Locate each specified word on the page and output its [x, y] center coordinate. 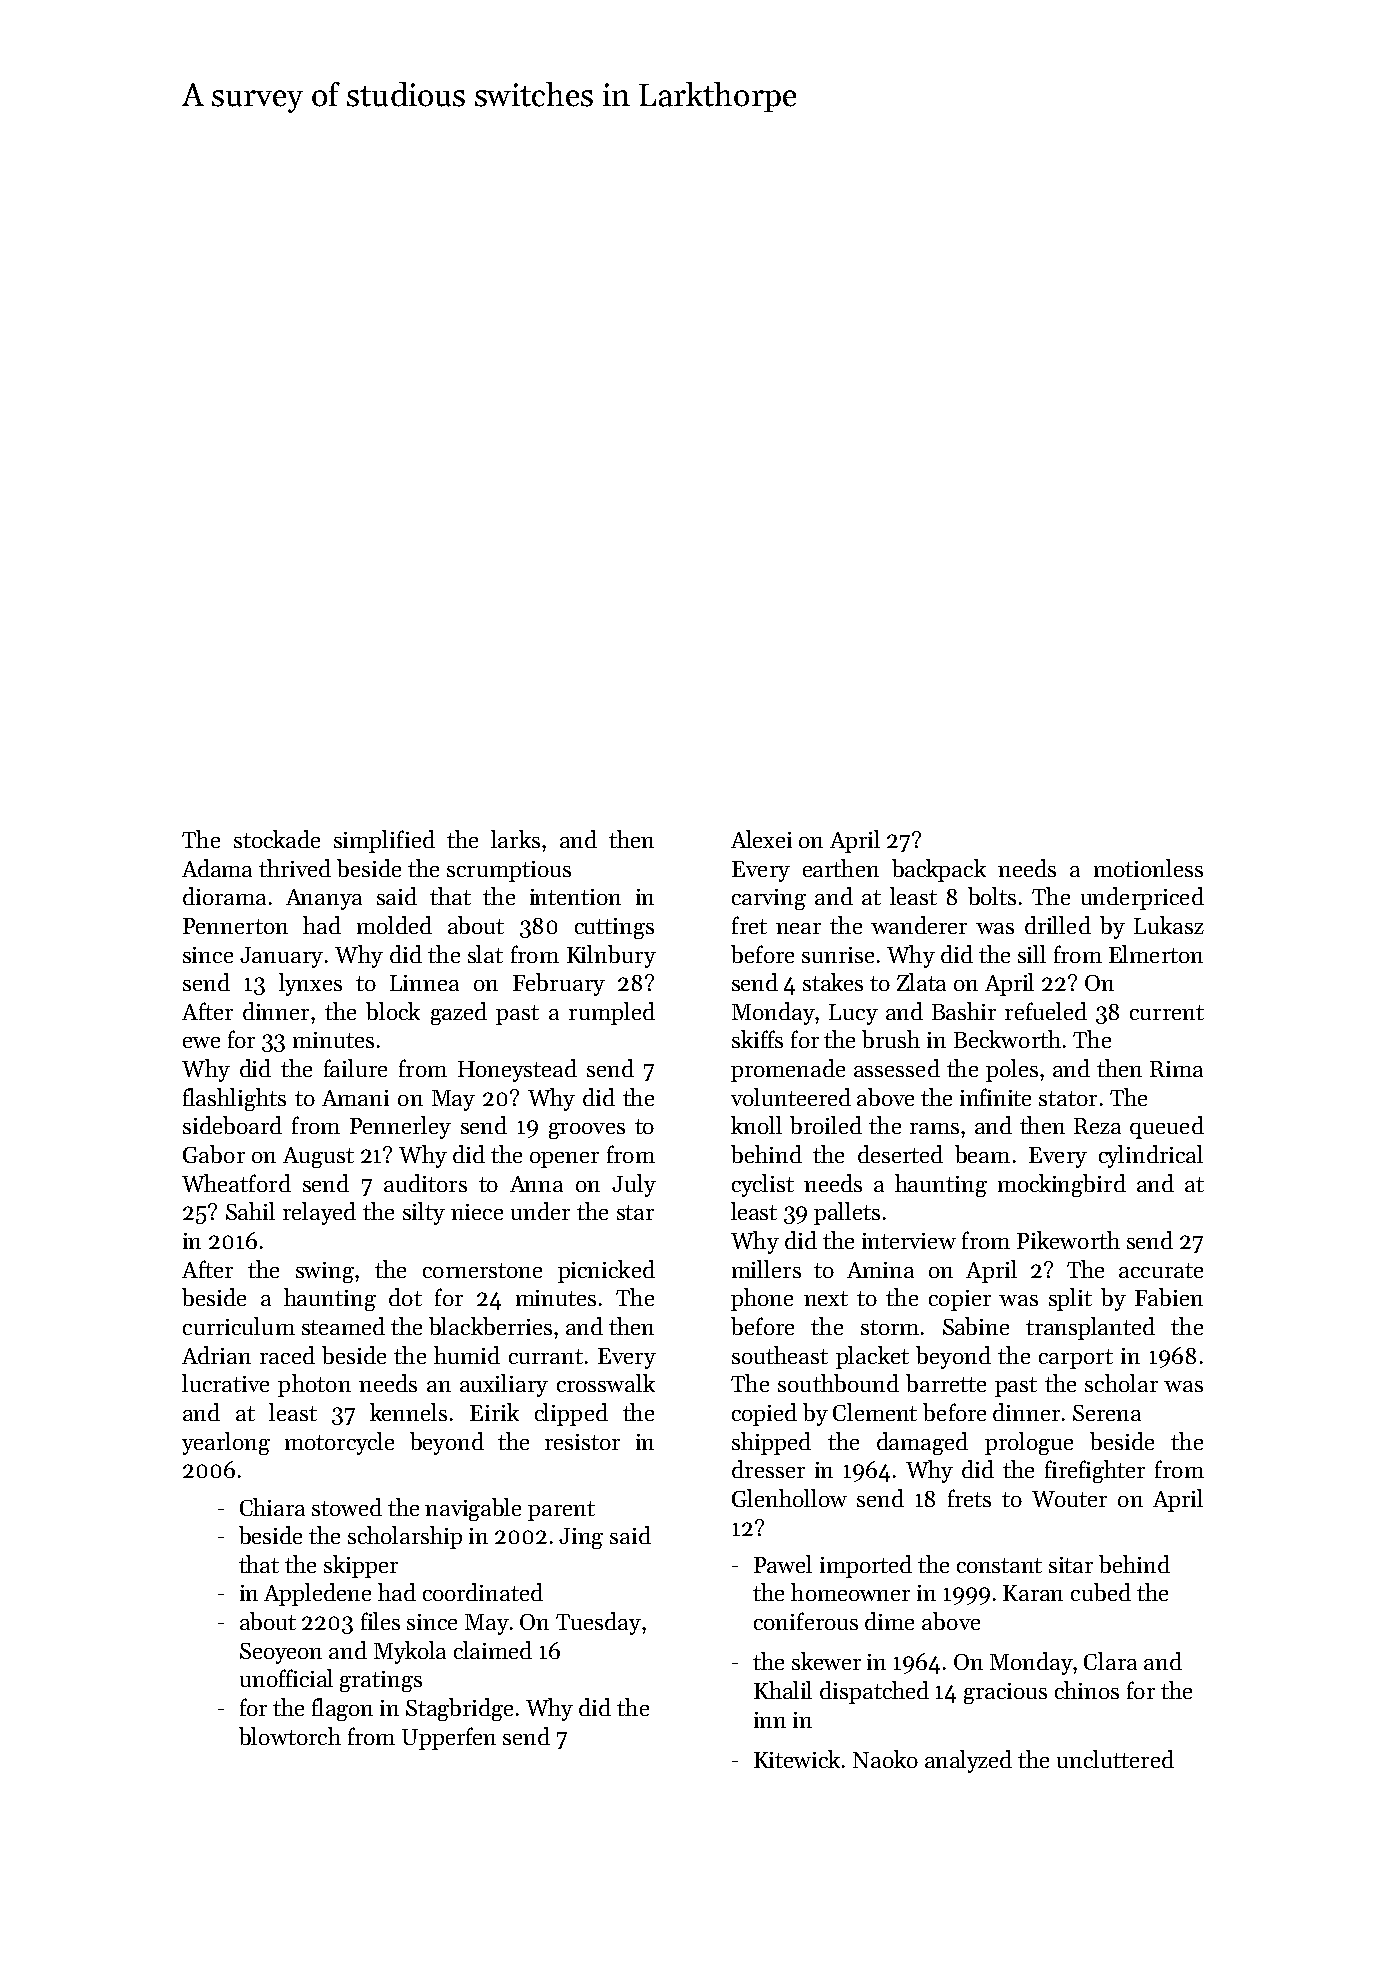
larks [515, 839]
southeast [780, 1355]
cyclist [763, 1185]
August [318, 1157]
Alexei [761, 839]
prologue [1029, 1443]
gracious [1005, 1693]
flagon [342, 1709]
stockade [277, 839]
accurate [1161, 1270]
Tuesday [598, 1623]
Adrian [216, 1355]
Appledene [317, 1594]
